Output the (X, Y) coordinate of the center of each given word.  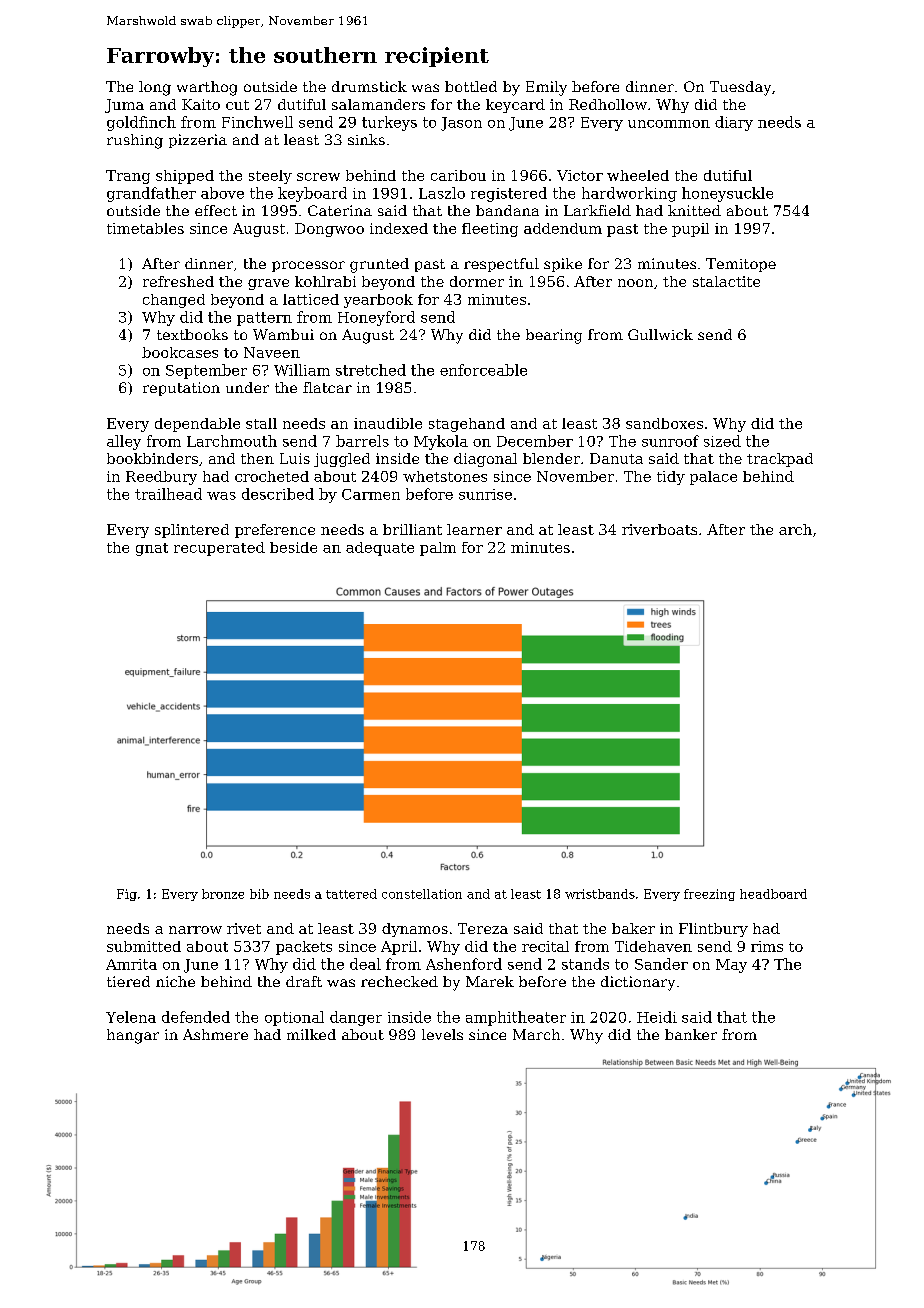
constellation (422, 894)
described (278, 494)
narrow (195, 930)
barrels (362, 441)
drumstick (369, 86)
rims (767, 946)
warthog (207, 88)
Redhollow (608, 104)
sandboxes (664, 423)
